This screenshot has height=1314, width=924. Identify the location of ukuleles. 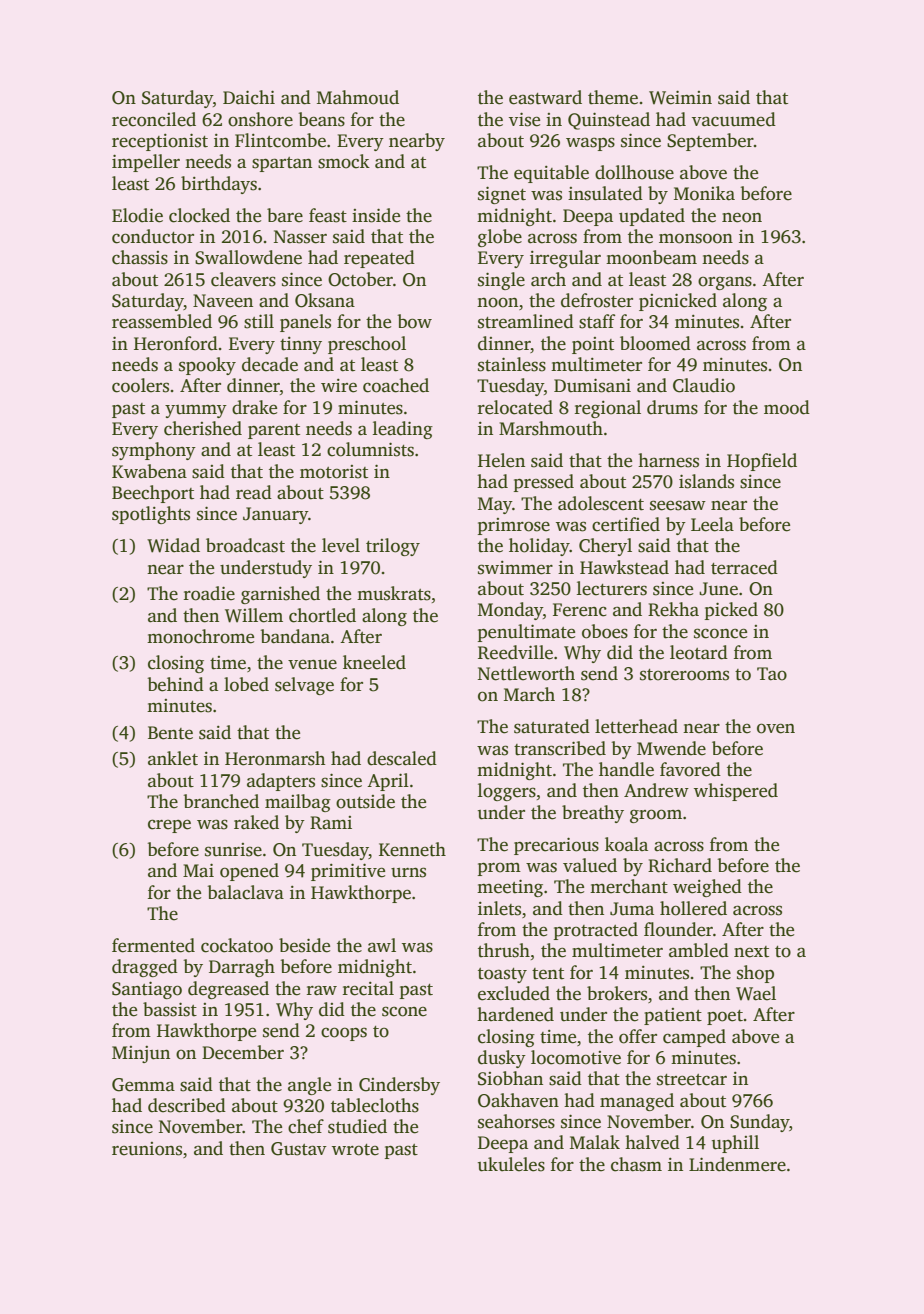
(511, 1164).
